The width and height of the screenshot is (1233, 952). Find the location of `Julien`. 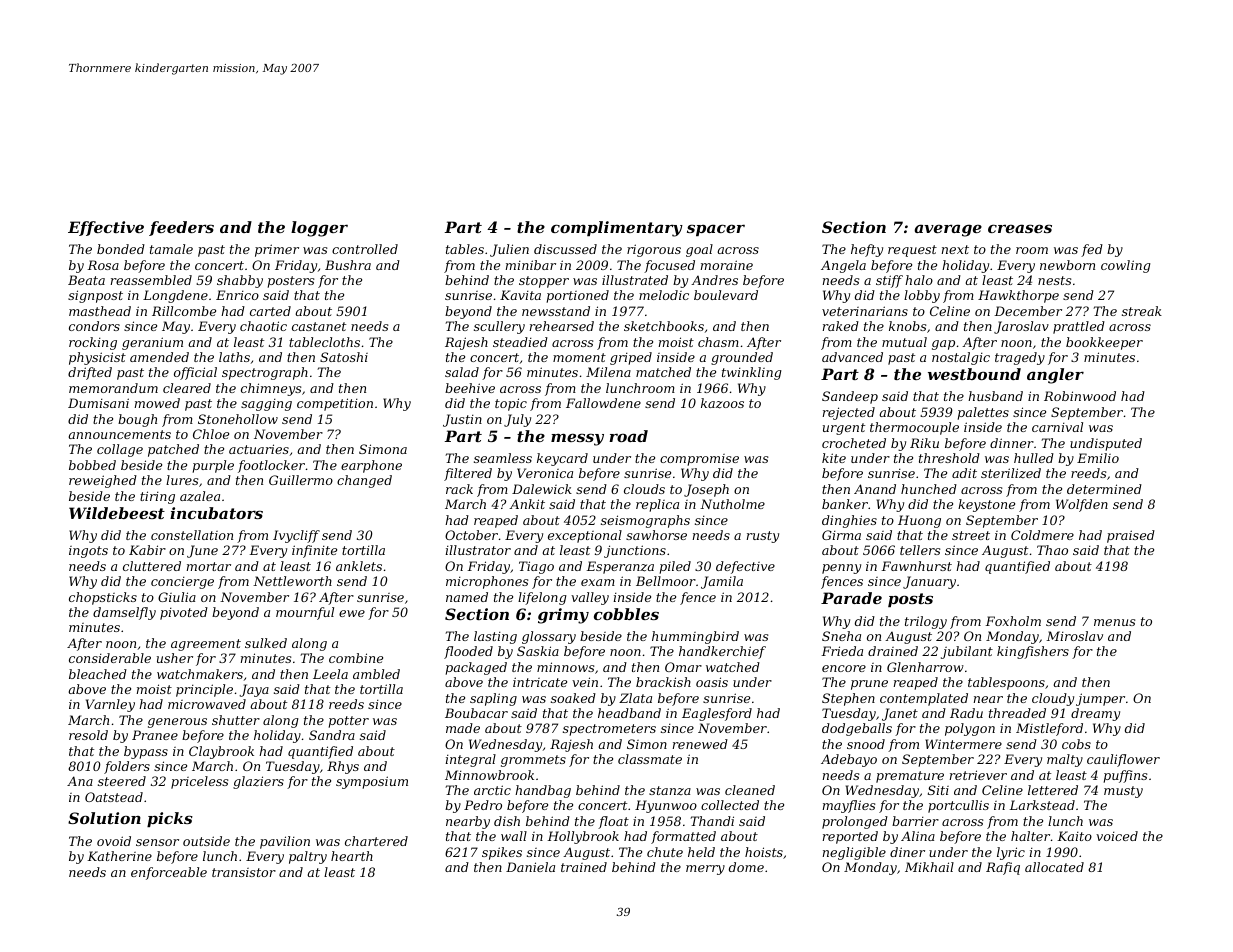

Julien is located at coordinates (509, 250).
